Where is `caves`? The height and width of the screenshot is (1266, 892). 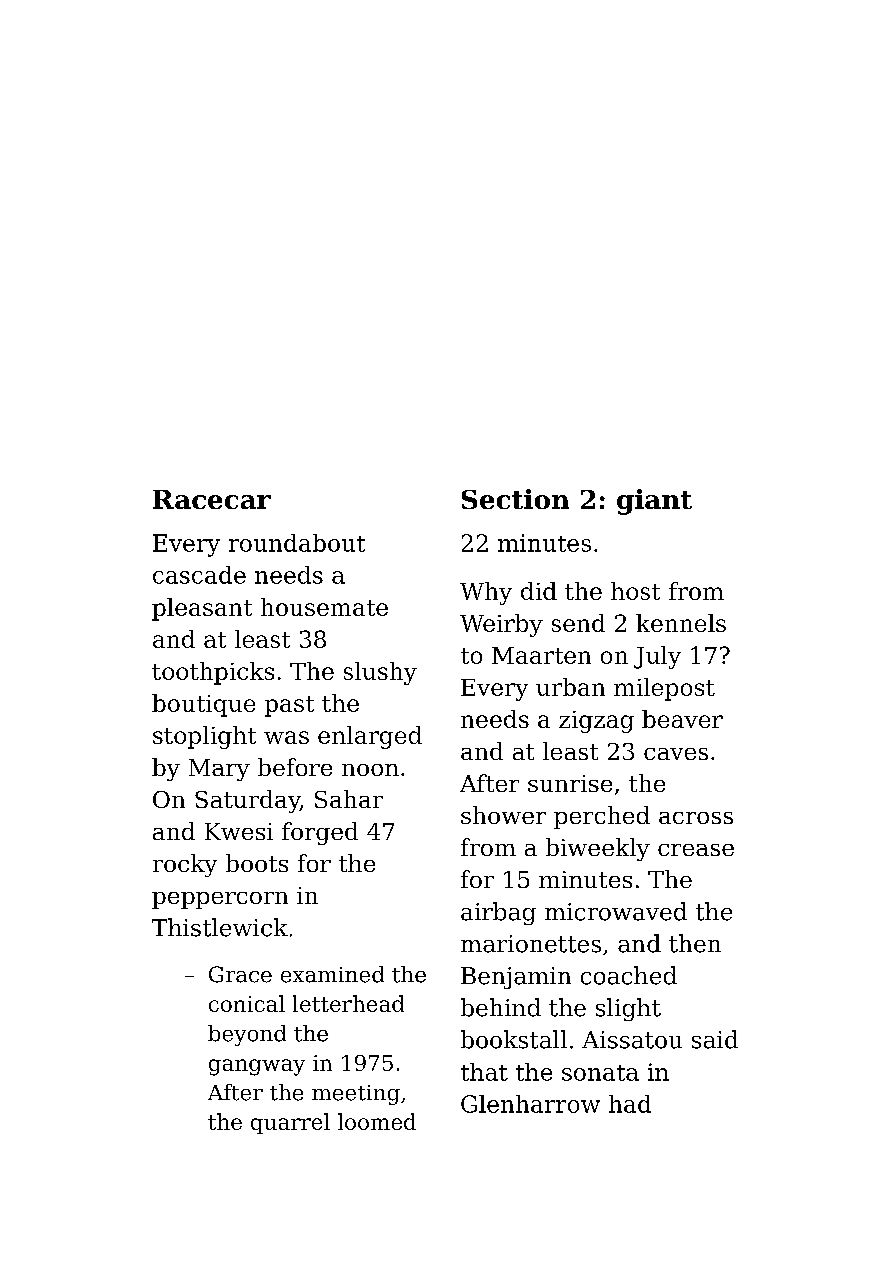 caves is located at coordinates (676, 754).
